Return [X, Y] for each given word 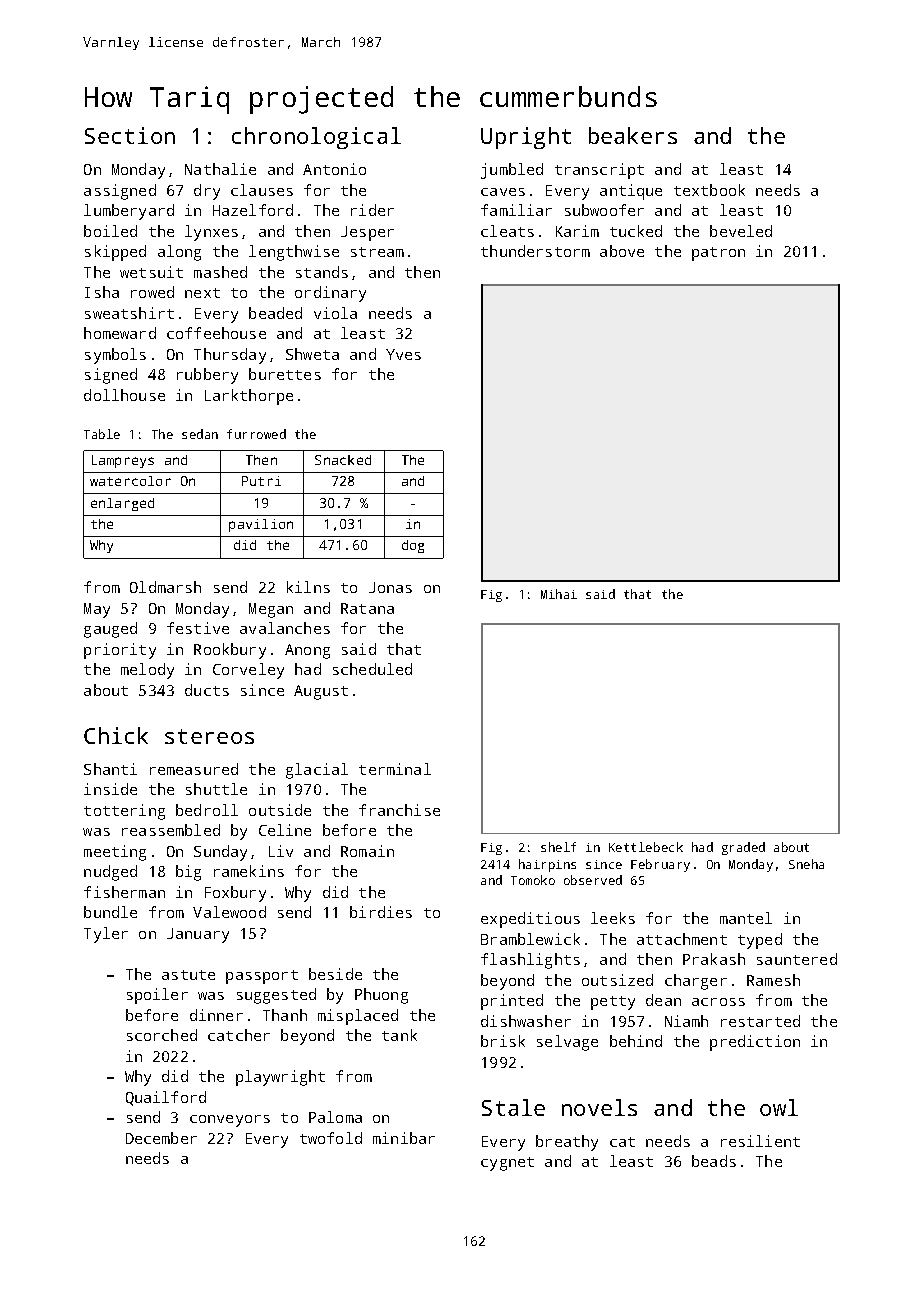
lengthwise [294, 253]
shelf [558, 847]
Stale [513, 1107]
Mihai [559, 594]
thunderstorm [535, 251]
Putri [261, 481]
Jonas [390, 587]
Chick [116, 735]
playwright [280, 1078]
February [660, 865]
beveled [741, 231]
